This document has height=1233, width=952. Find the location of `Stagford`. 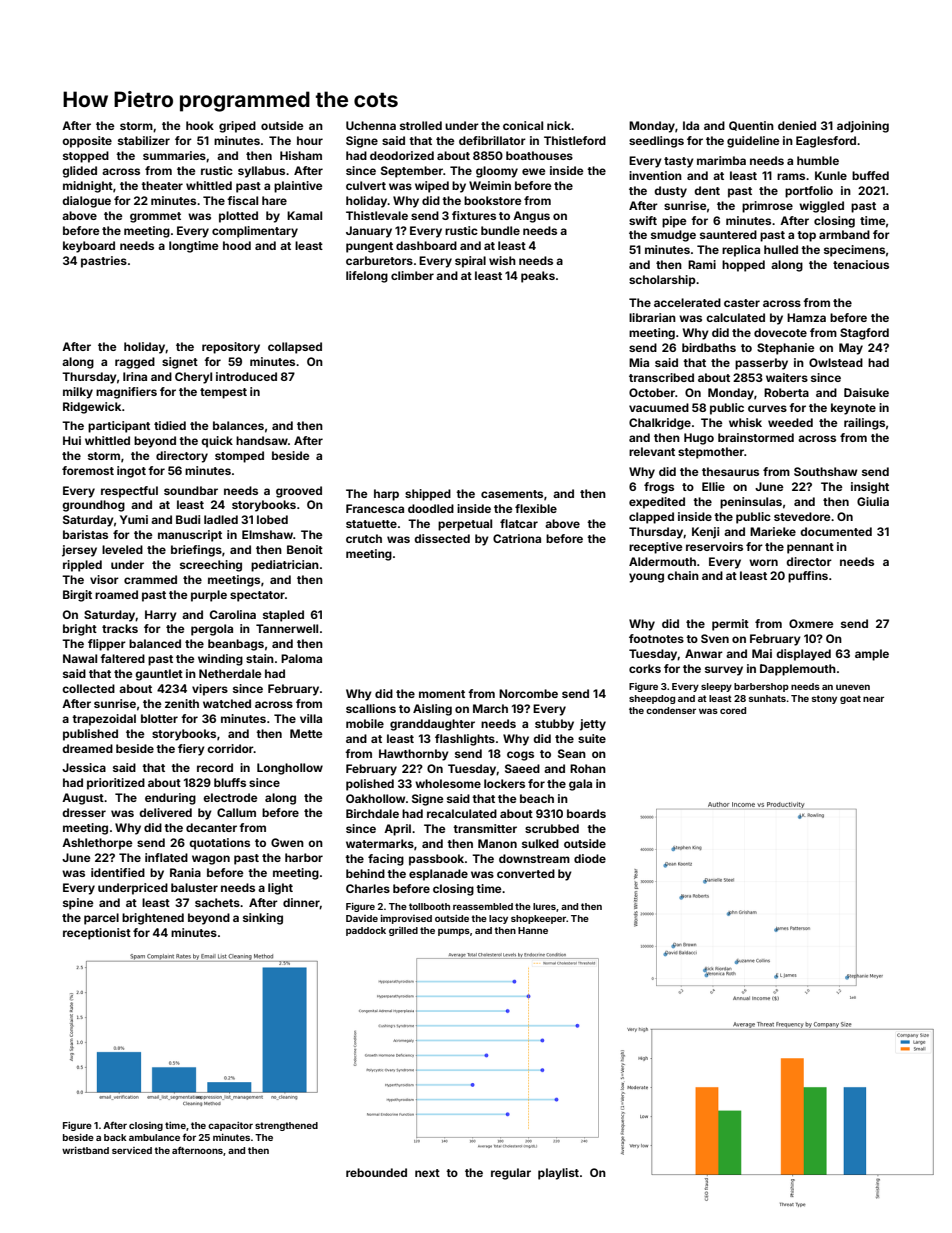

Stagford is located at coordinates (864, 334).
